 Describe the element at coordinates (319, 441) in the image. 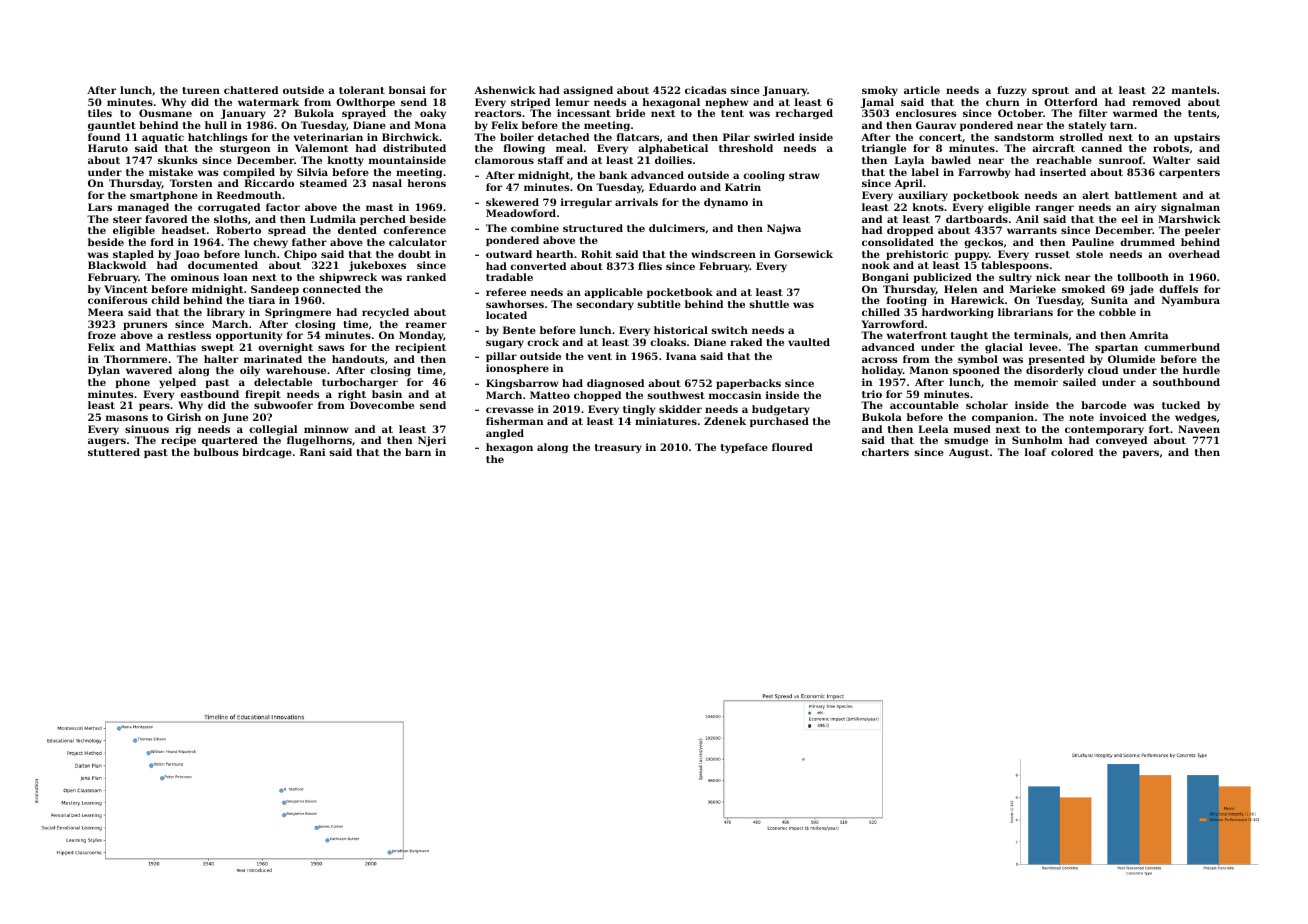

I see `flugelhorns` at that location.
